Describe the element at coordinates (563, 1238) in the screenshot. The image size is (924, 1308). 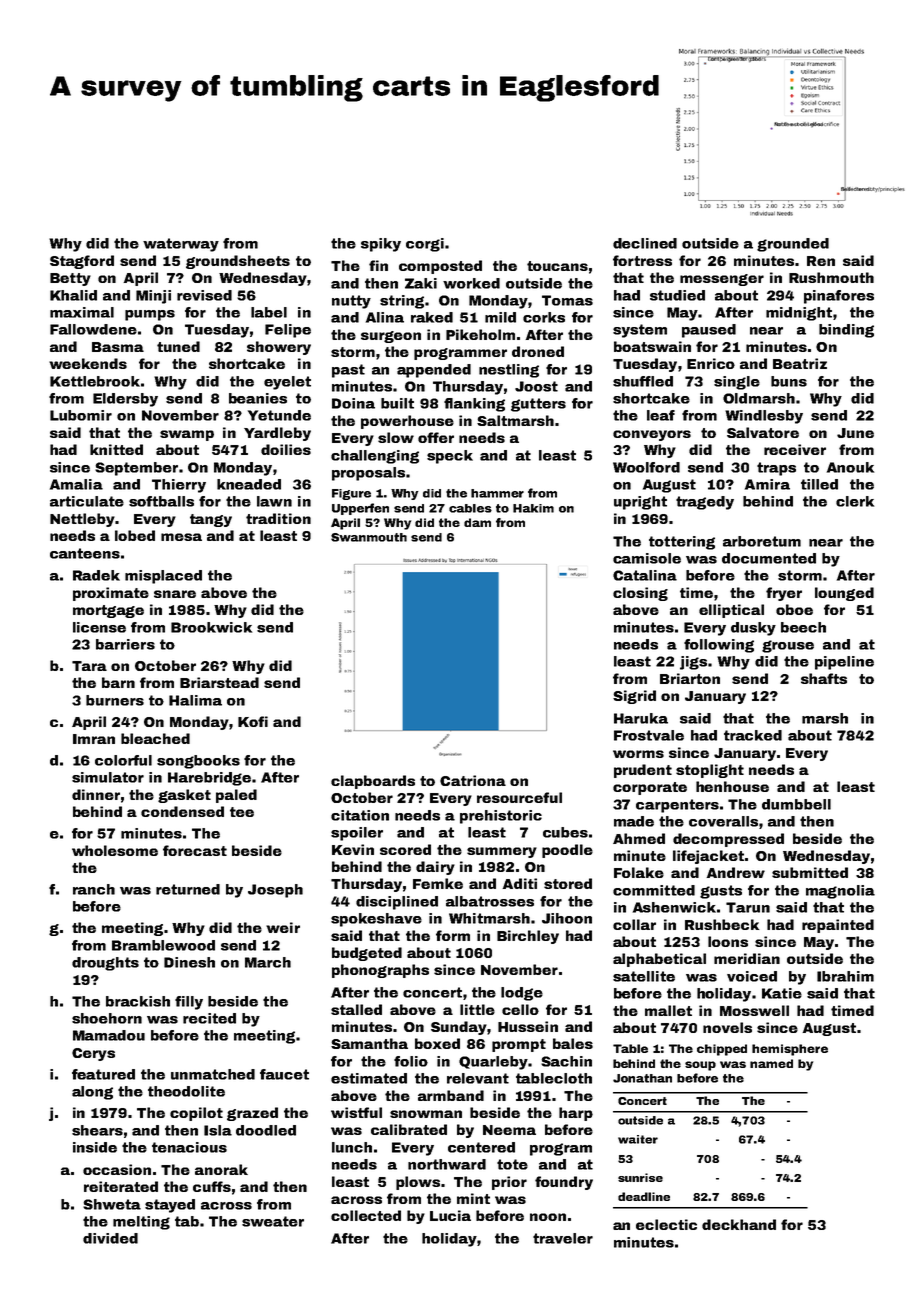
I see `traveler` at that location.
